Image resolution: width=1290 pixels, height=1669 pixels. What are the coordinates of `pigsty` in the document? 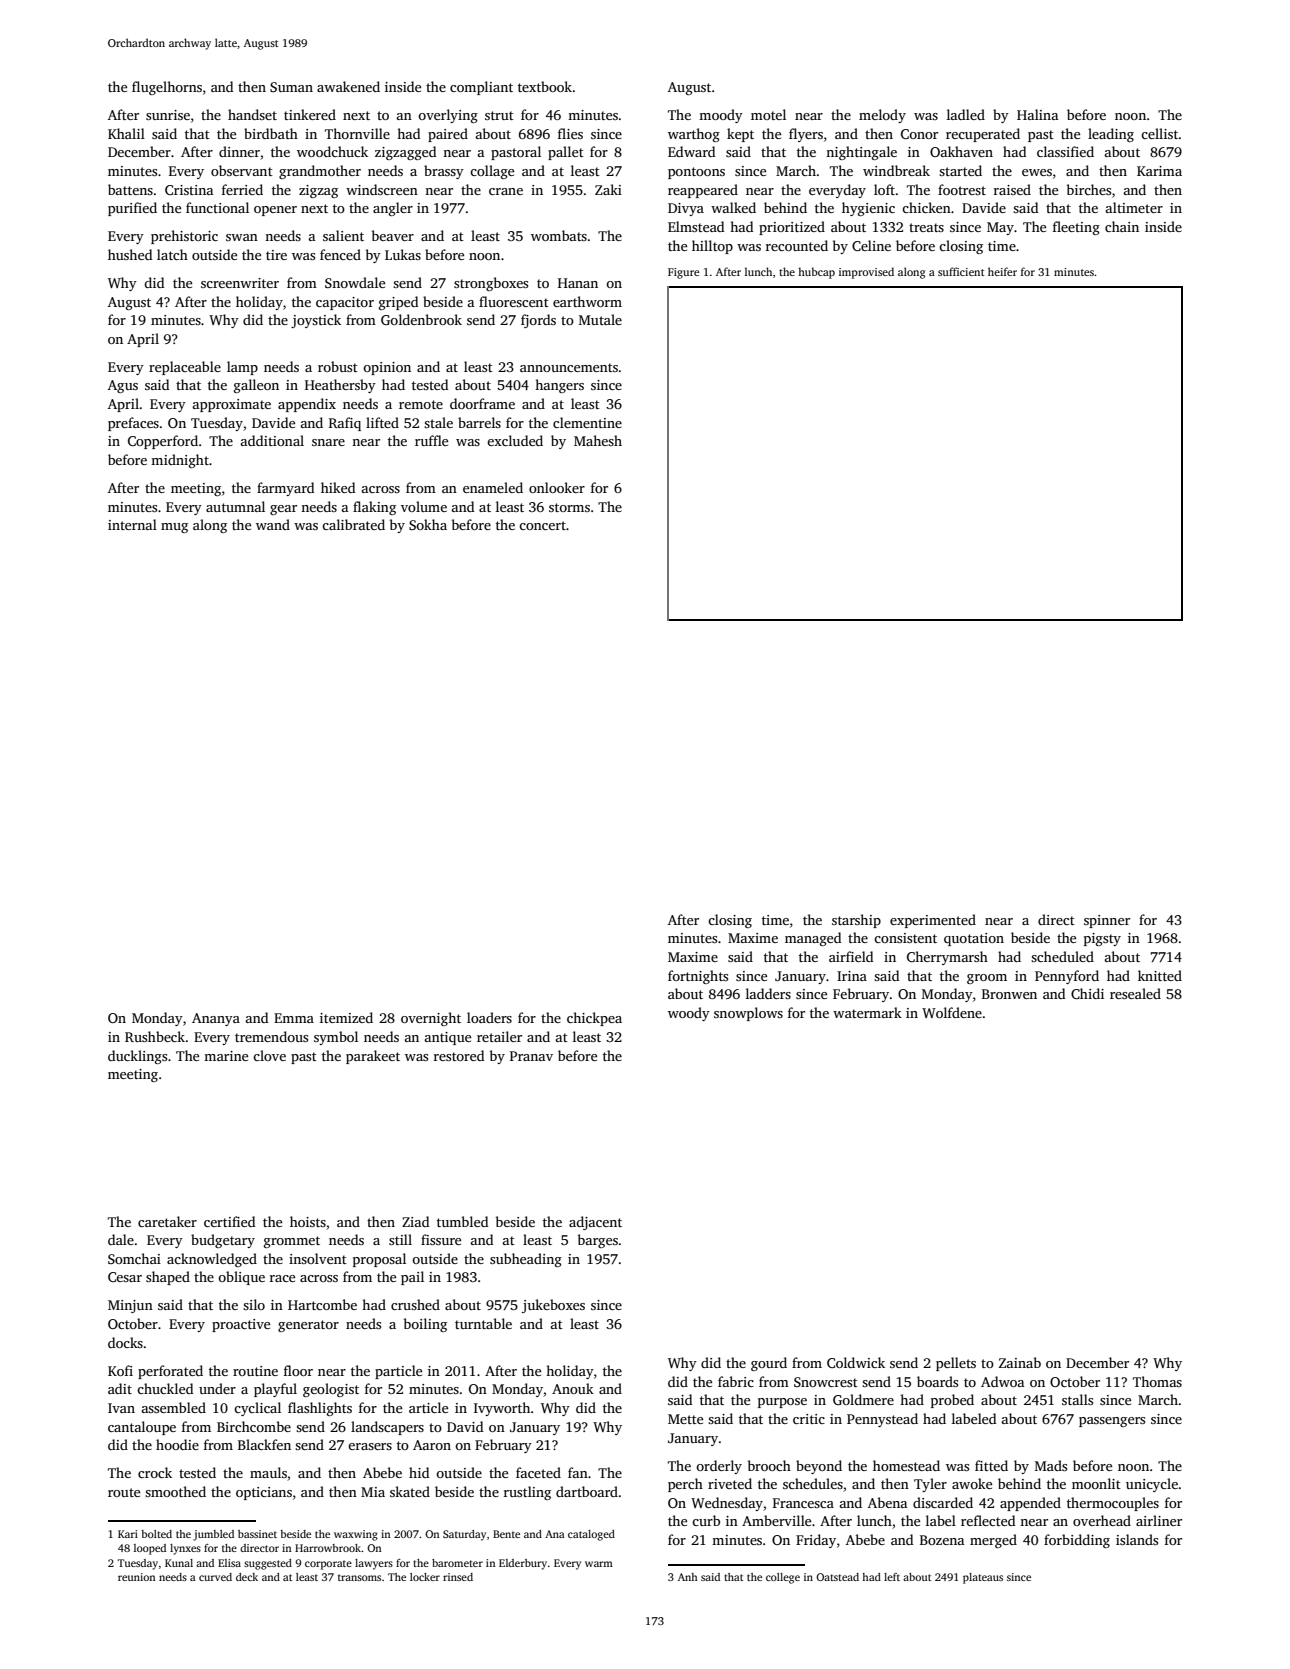 It's located at (1102, 939).
